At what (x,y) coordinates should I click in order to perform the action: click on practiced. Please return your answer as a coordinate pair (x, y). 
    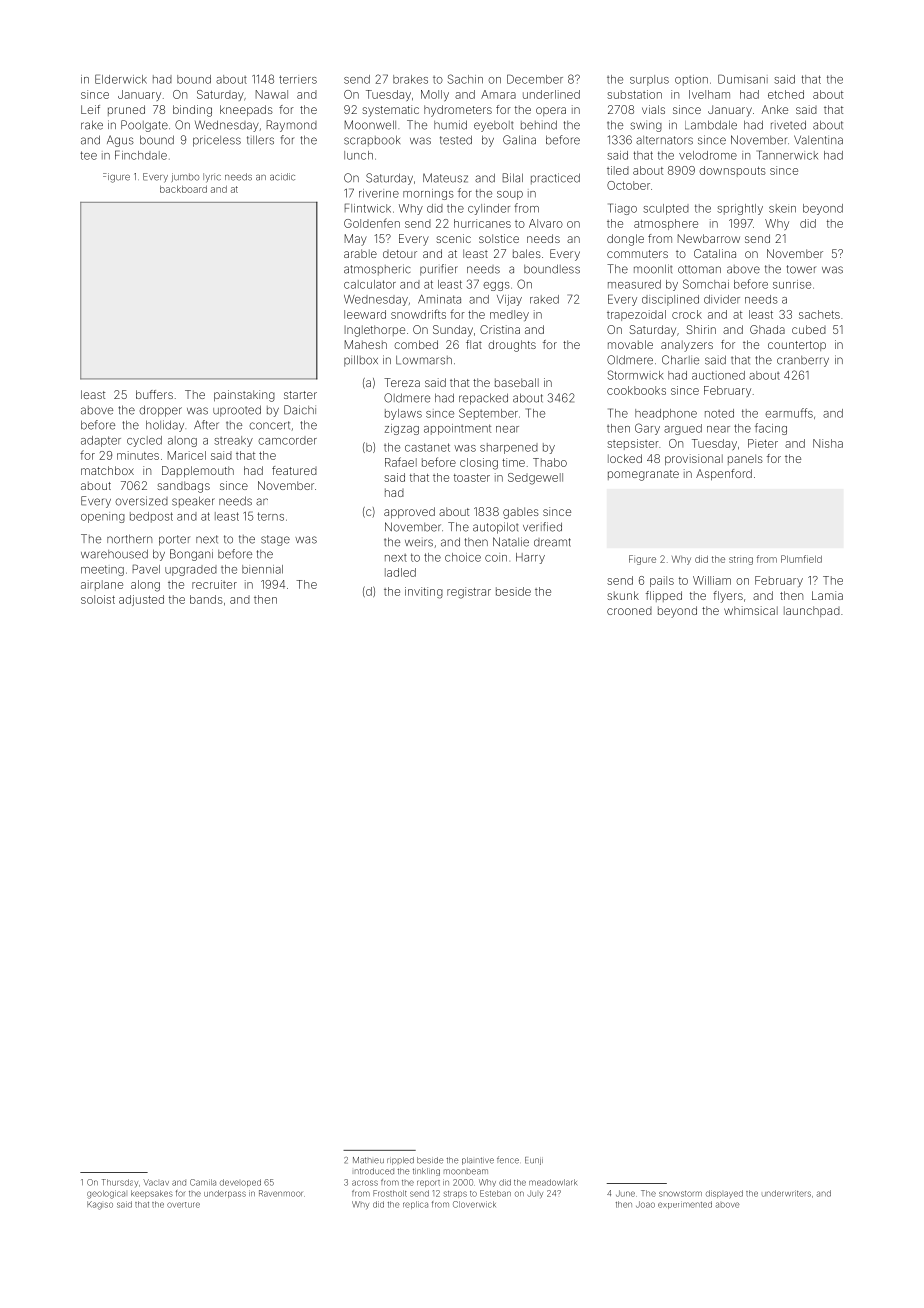
    Looking at the image, I should click on (555, 179).
